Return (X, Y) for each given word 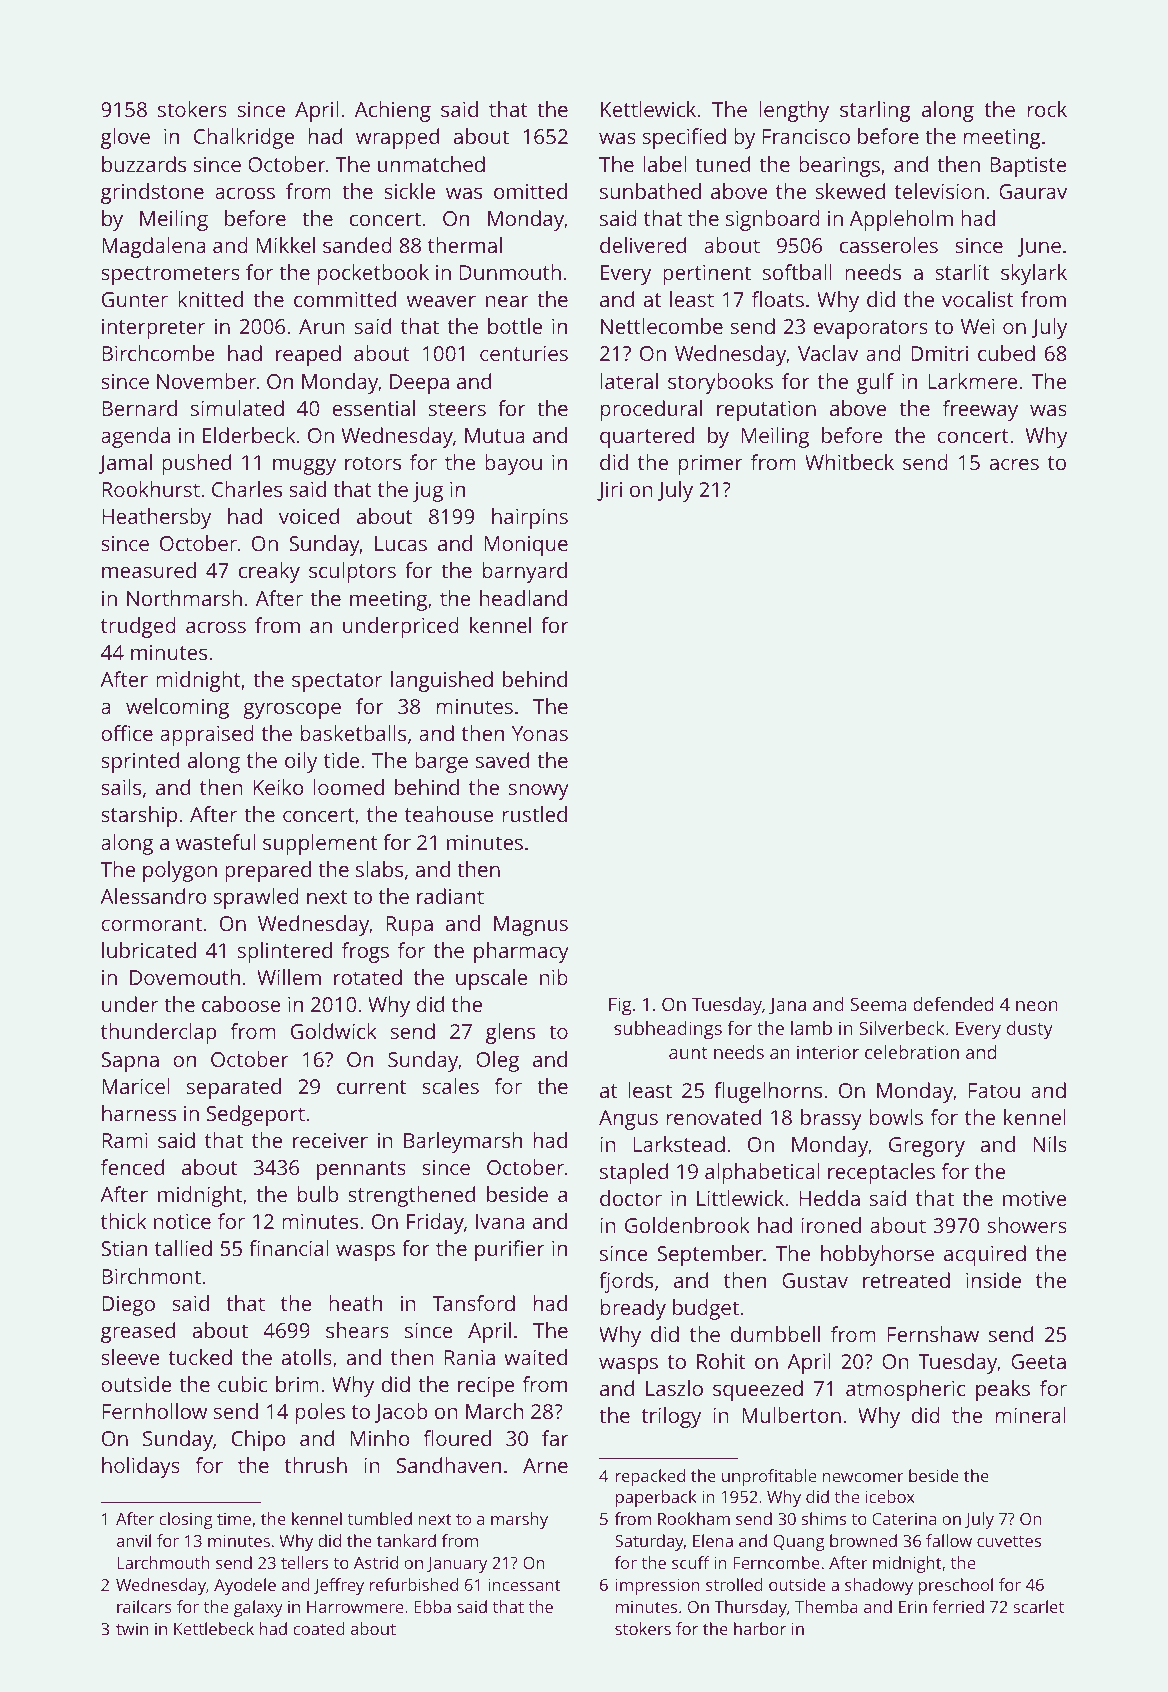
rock (1047, 109)
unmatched (431, 164)
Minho (380, 1438)
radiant (450, 896)
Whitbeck (849, 462)
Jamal (125, 464)
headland (523, 598)
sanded (357, 245)
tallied (183, 1248)
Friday (435, 1223)
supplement (320, 844)
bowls (896, 1117)
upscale (492, 979)
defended (953, 1004)
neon (1037, 1006)
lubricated (149, 950)
